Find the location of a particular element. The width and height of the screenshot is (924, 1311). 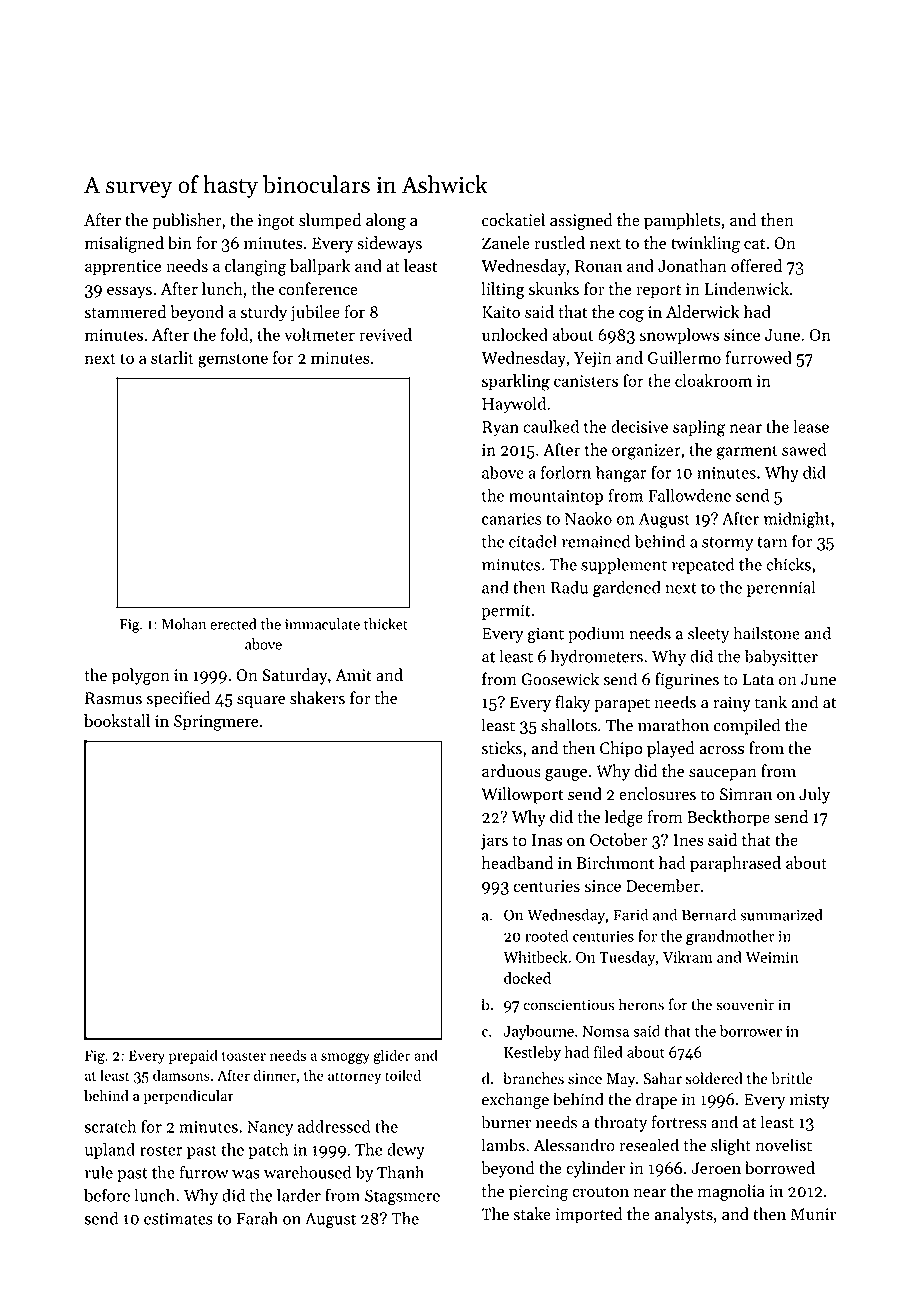

revived is located at coordinates (385, 334).
